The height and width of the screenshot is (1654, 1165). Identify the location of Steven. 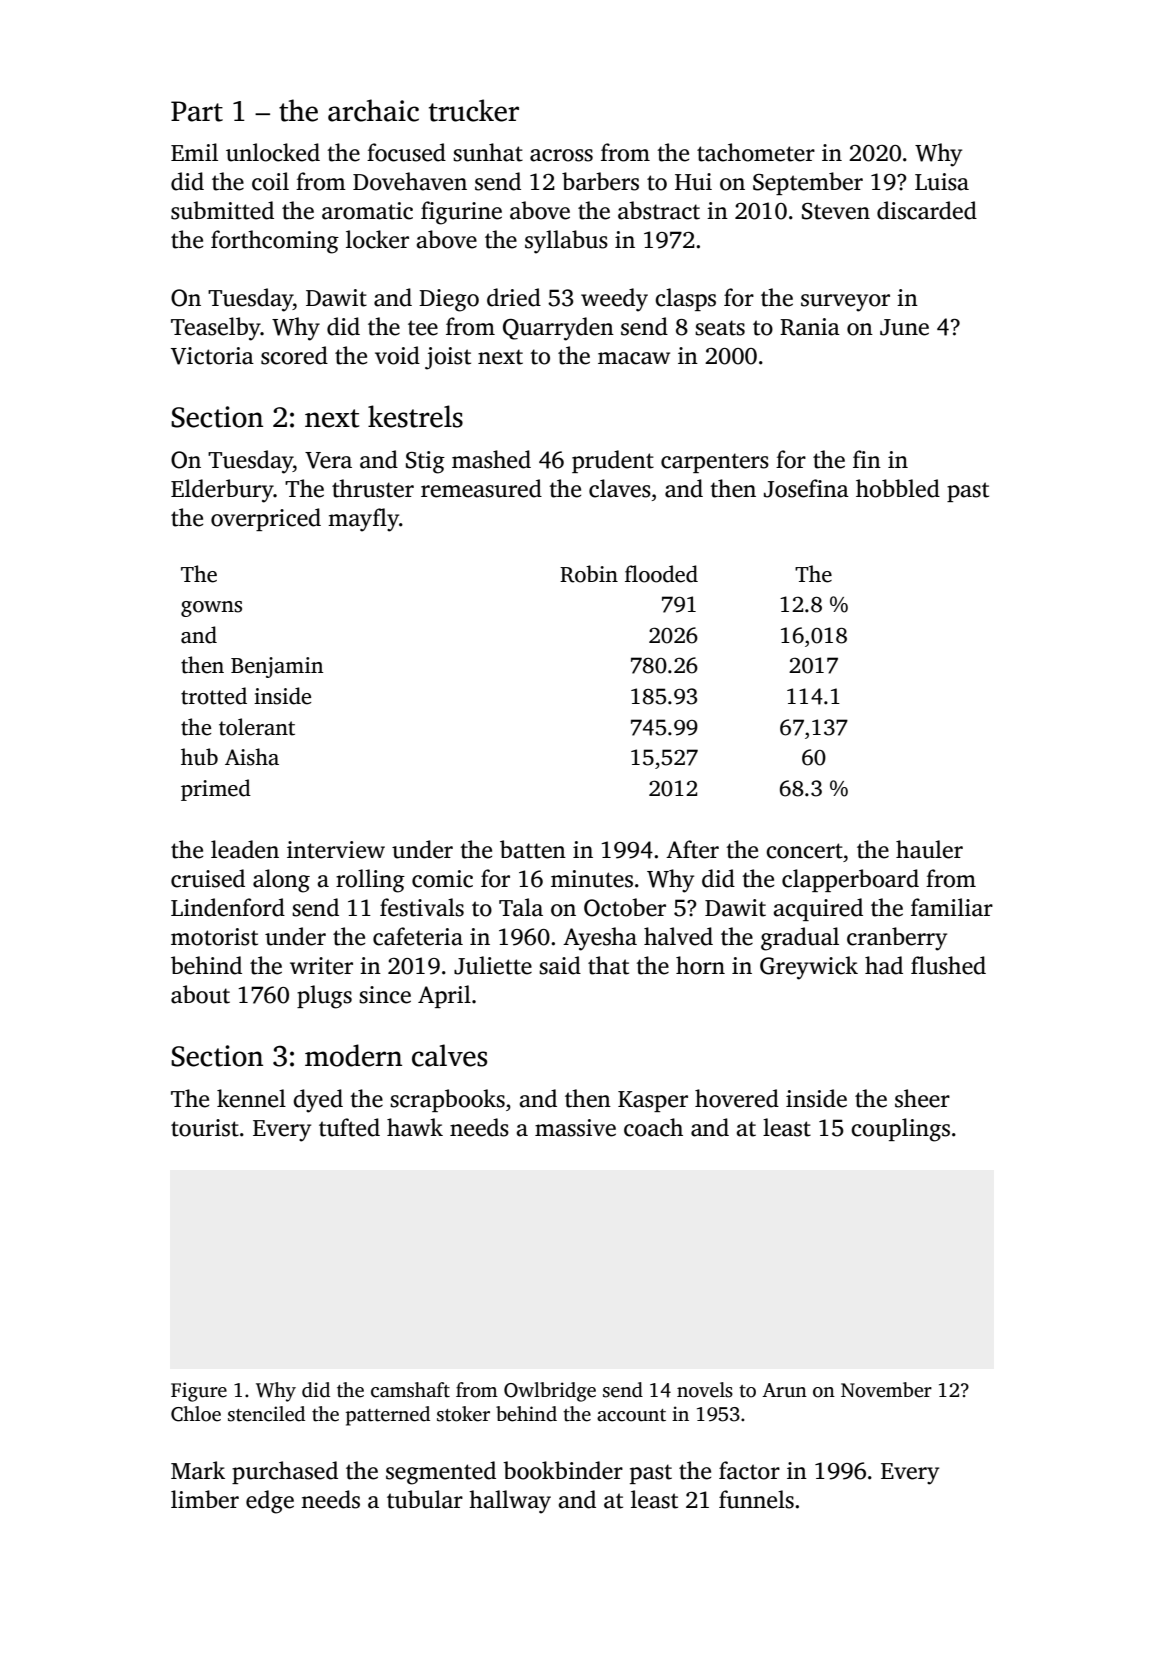
(836, 211).
